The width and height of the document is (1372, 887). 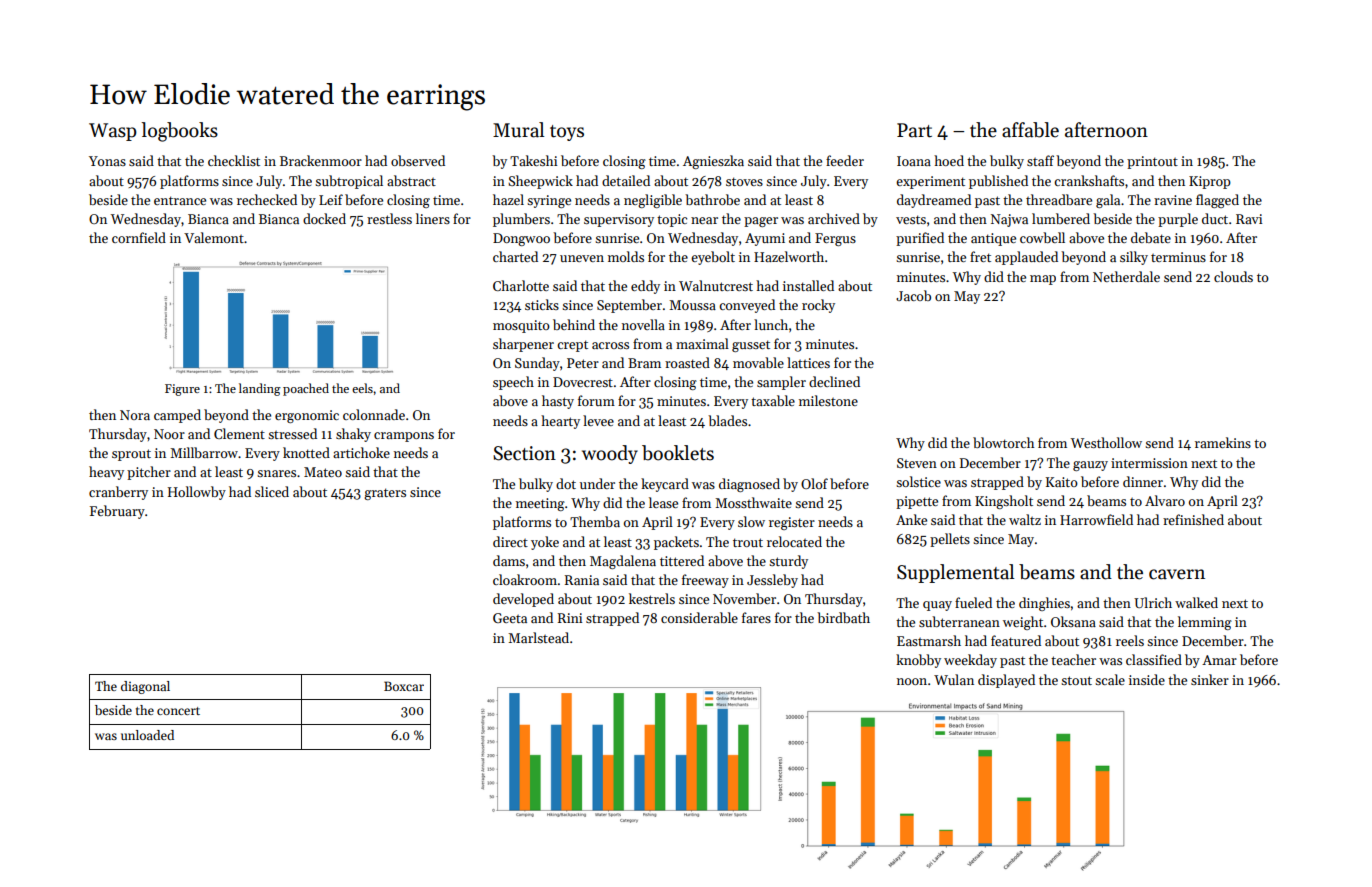 What do you see at coordinates (179, 132) in the document?
I see `logbooks` at bounding box center [179, 132].
